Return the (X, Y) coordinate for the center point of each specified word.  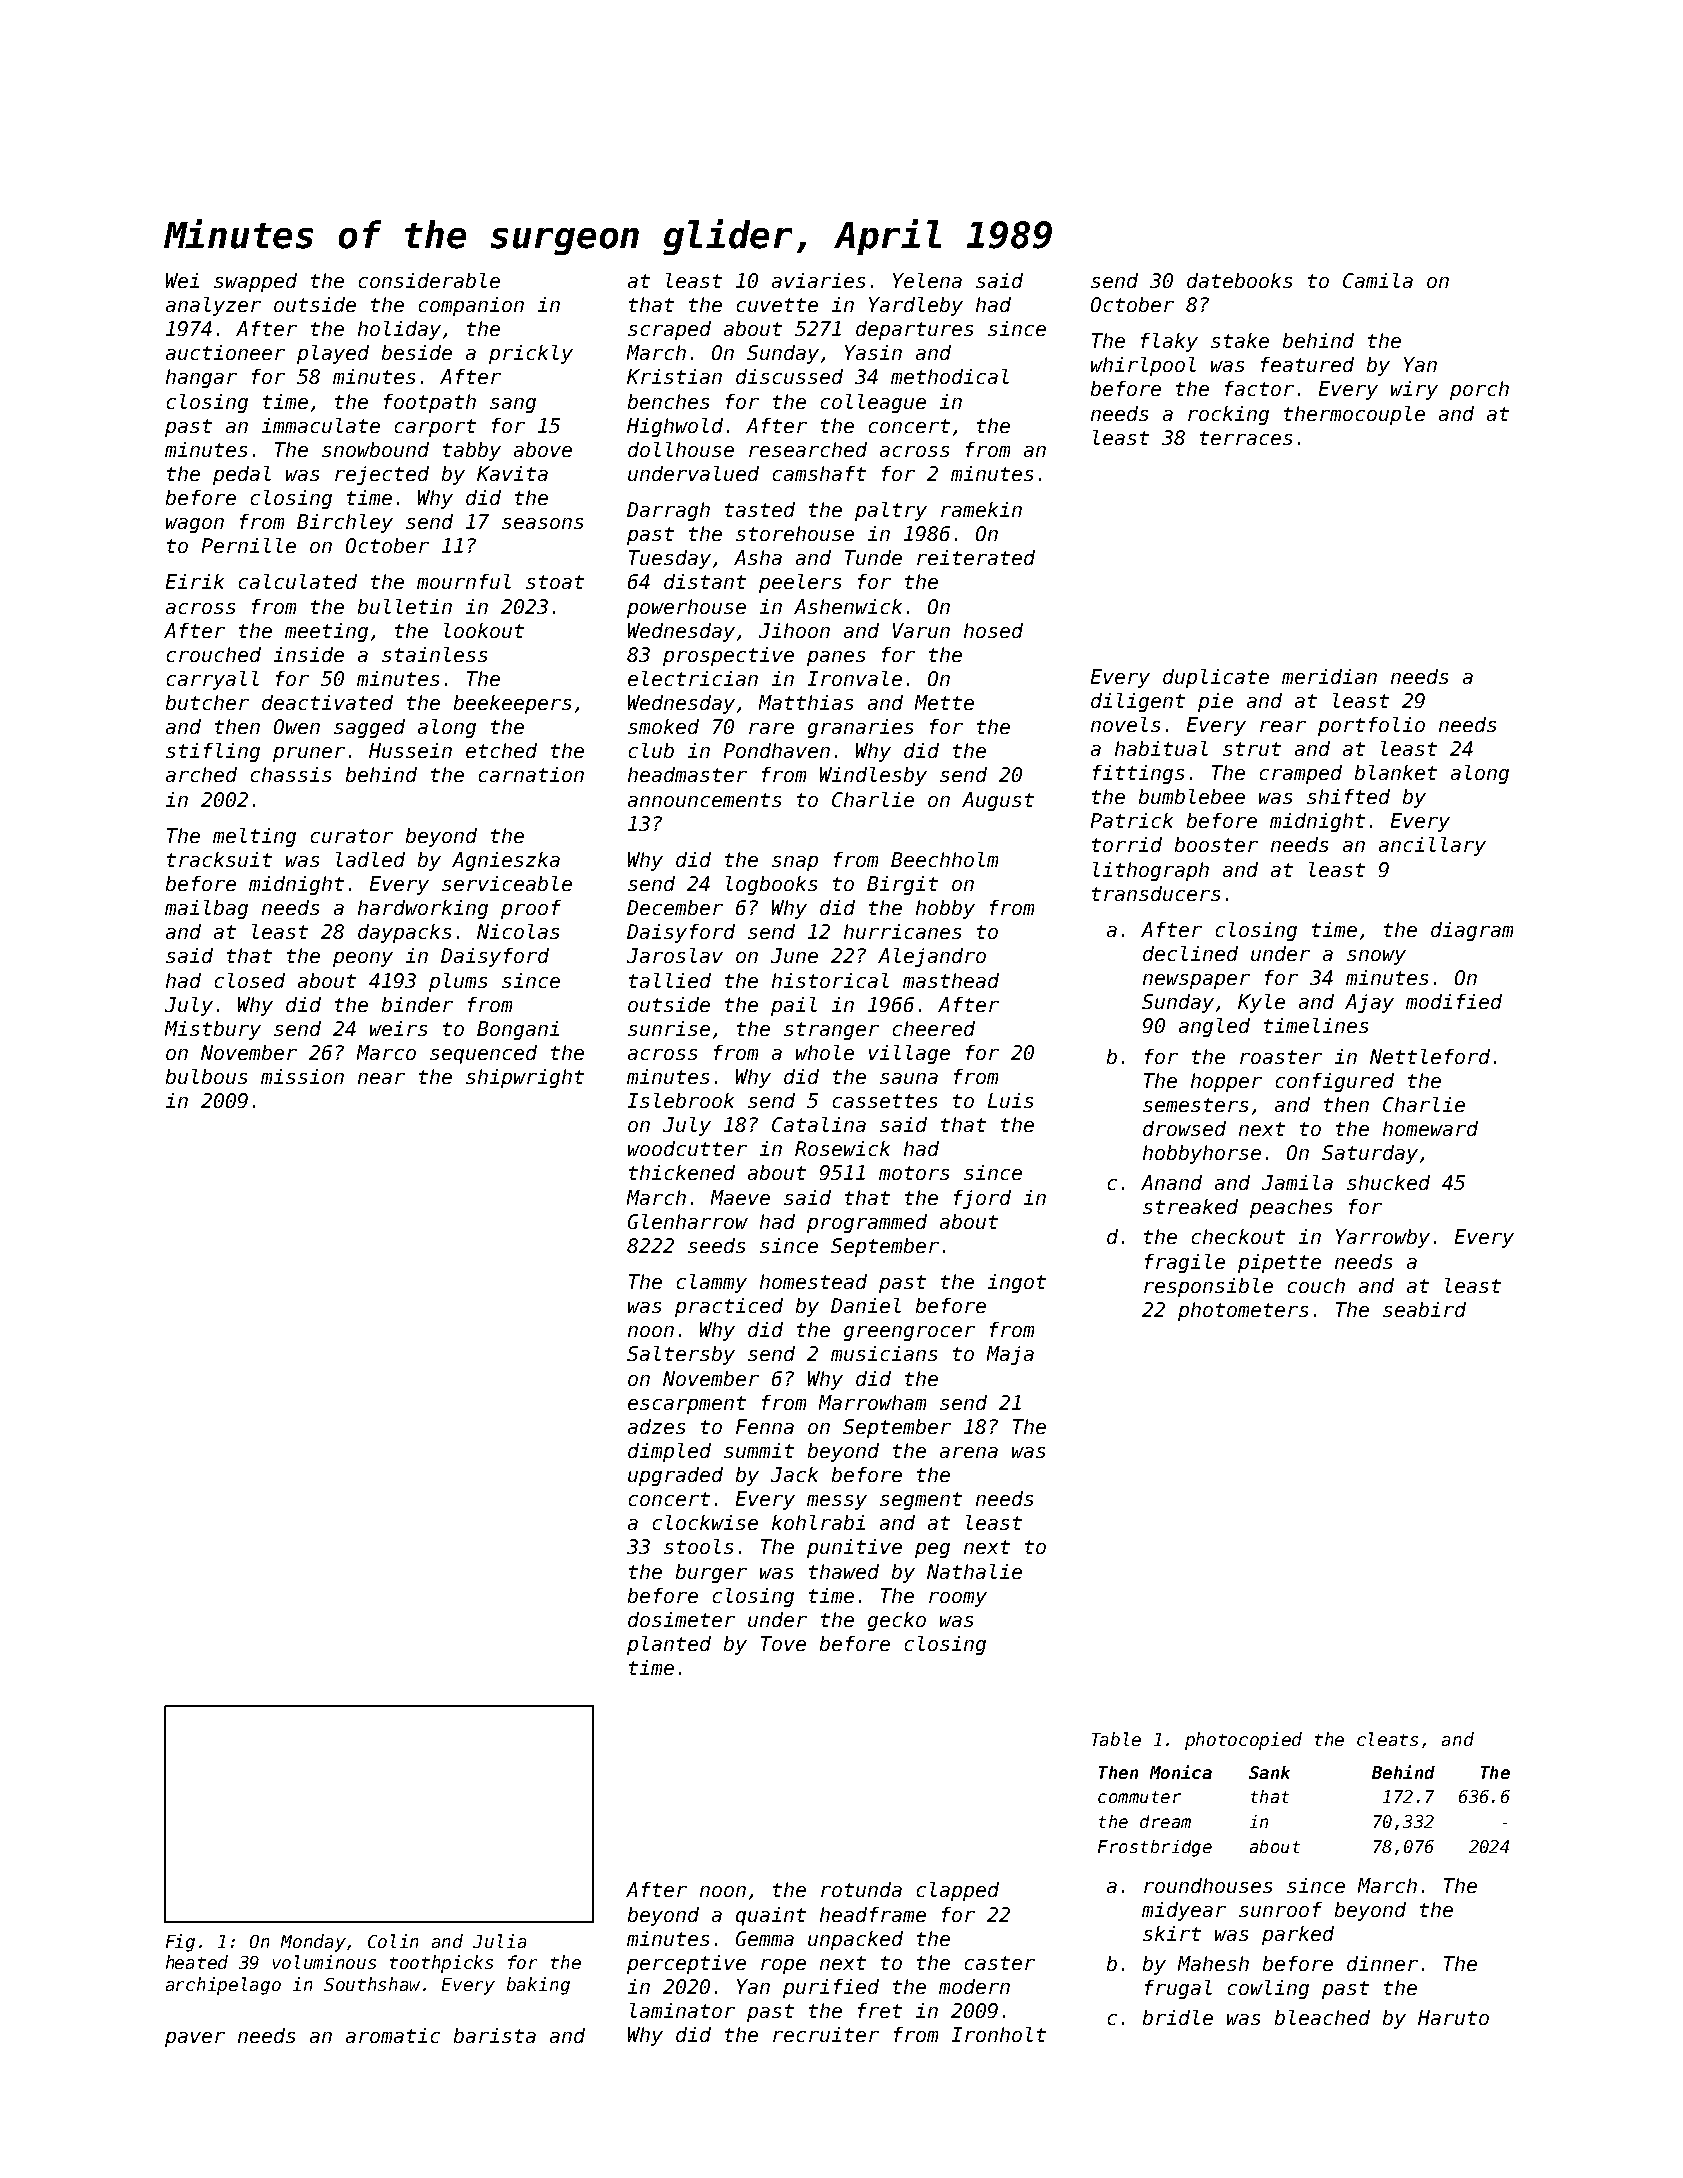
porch (1479, 390)
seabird (1424, 1309)
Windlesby (873, 776)
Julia (499, 1941)
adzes (656, 1426)
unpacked (855, 1940)
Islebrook (681, 1100)
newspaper (1196, 981)
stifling (213, 752)
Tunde (873, 557)
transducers (1156, 893)
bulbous (206, 1076)
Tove (783, 1643)
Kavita (512, 473)
